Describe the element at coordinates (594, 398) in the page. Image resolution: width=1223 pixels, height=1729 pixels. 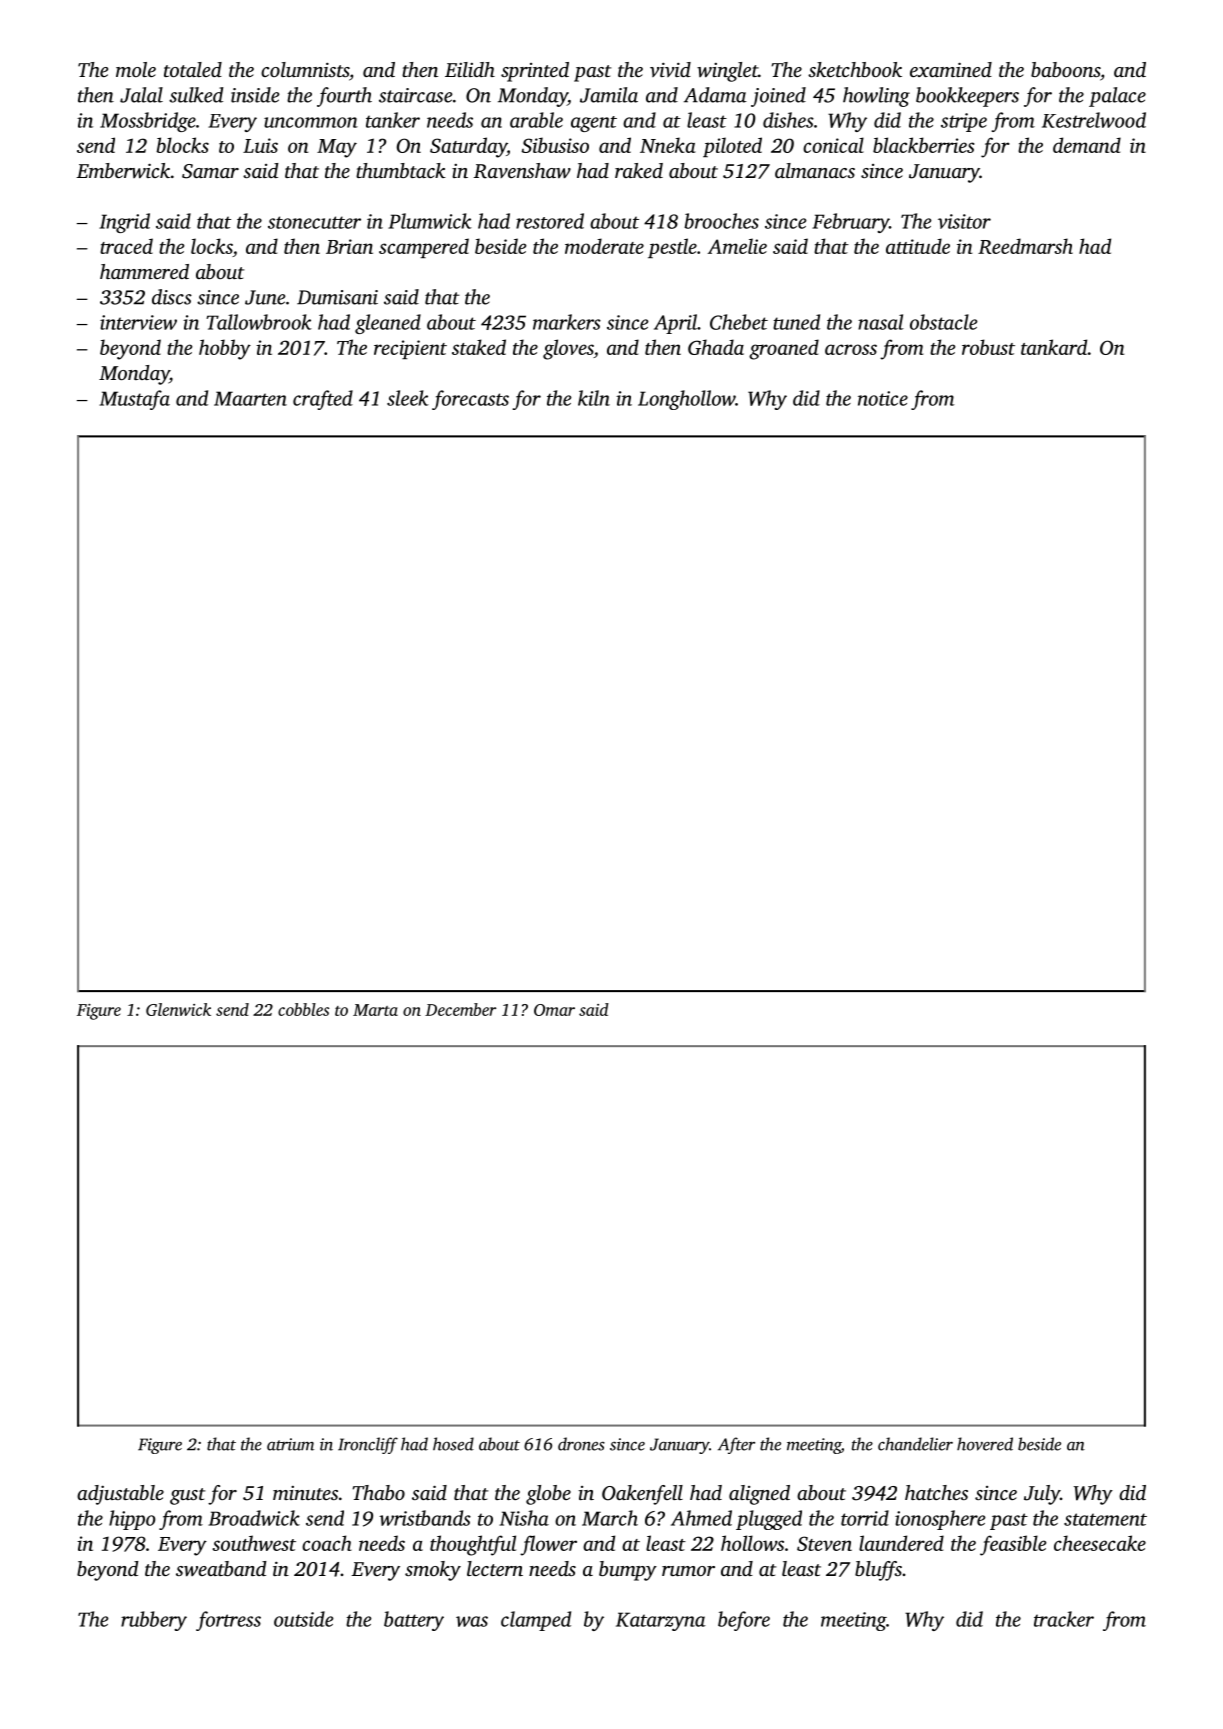
I see `kiln` at that location.
